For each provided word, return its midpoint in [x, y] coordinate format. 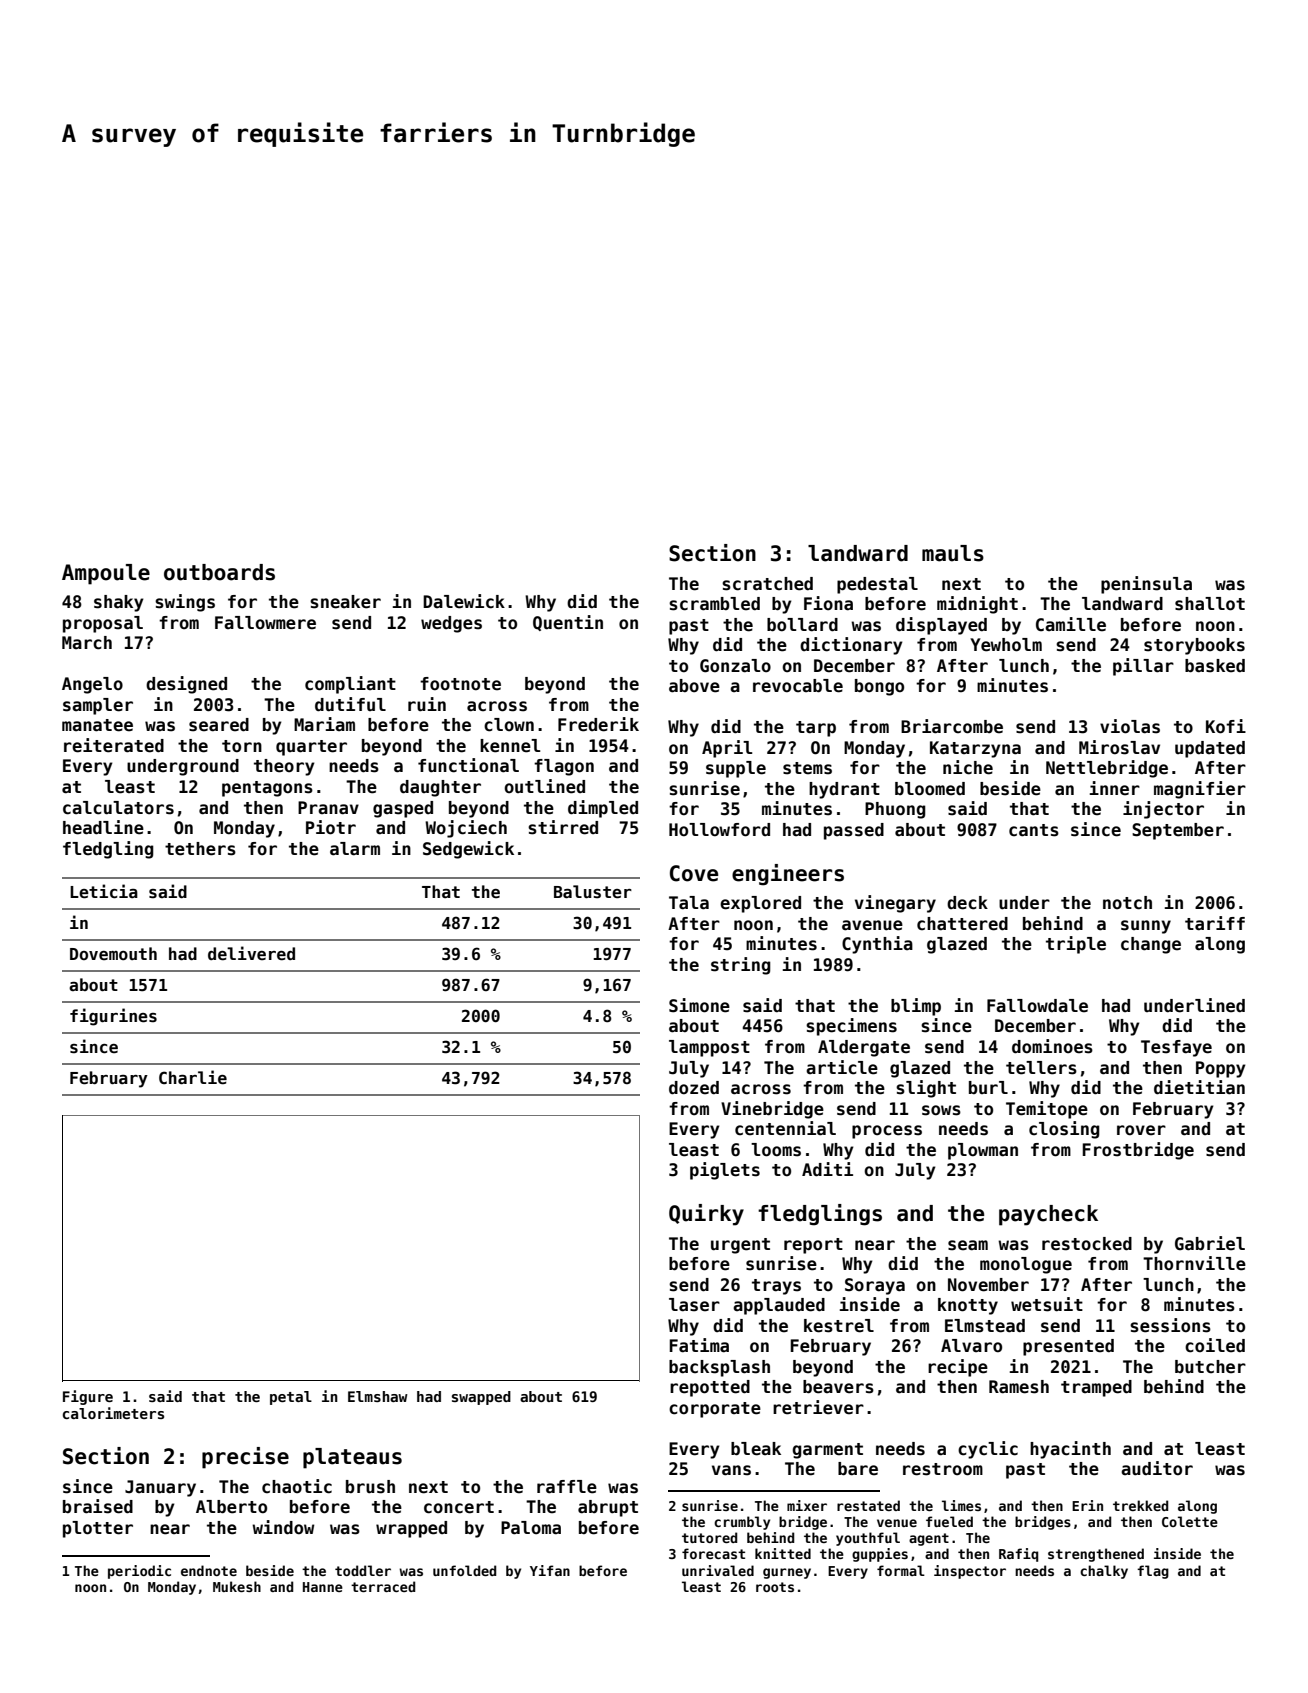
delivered [251, 953]
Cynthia [877, 945]
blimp [916, 1007]
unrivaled [718, 1570]
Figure [88, 1397]
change [1151, 945]
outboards [219, 572]
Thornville [1194, 1263]
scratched [767, 584]
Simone [699, 1005]
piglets [725, 1171]
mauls [953, 553]
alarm [355, 849]
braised [98, 1506]
